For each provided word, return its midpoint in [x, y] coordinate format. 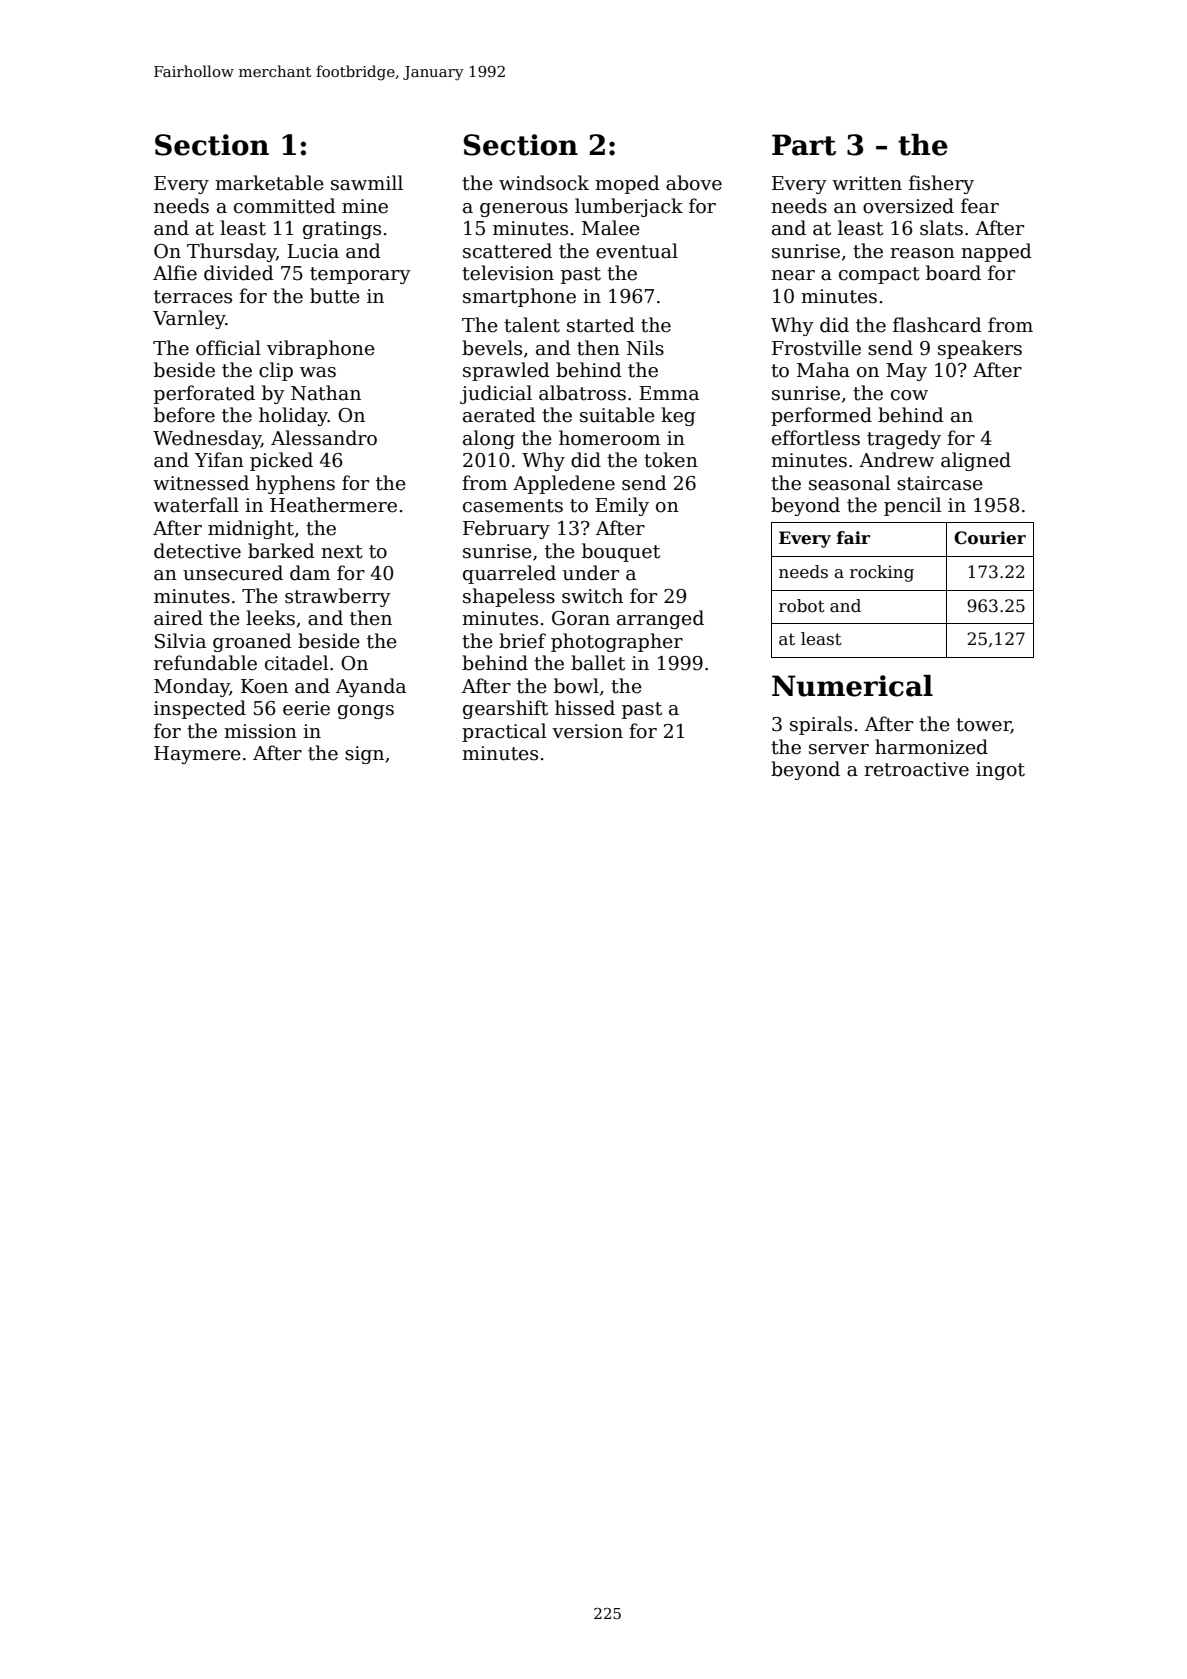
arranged [660, 619]
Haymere [197, 755]
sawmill [367, 183]
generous [524, 210]
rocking [882, 573]
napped [996, 252]
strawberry [338, 597]
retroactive [916, 769]
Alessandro [324, 438]
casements [513, 506]
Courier [990, 538]
